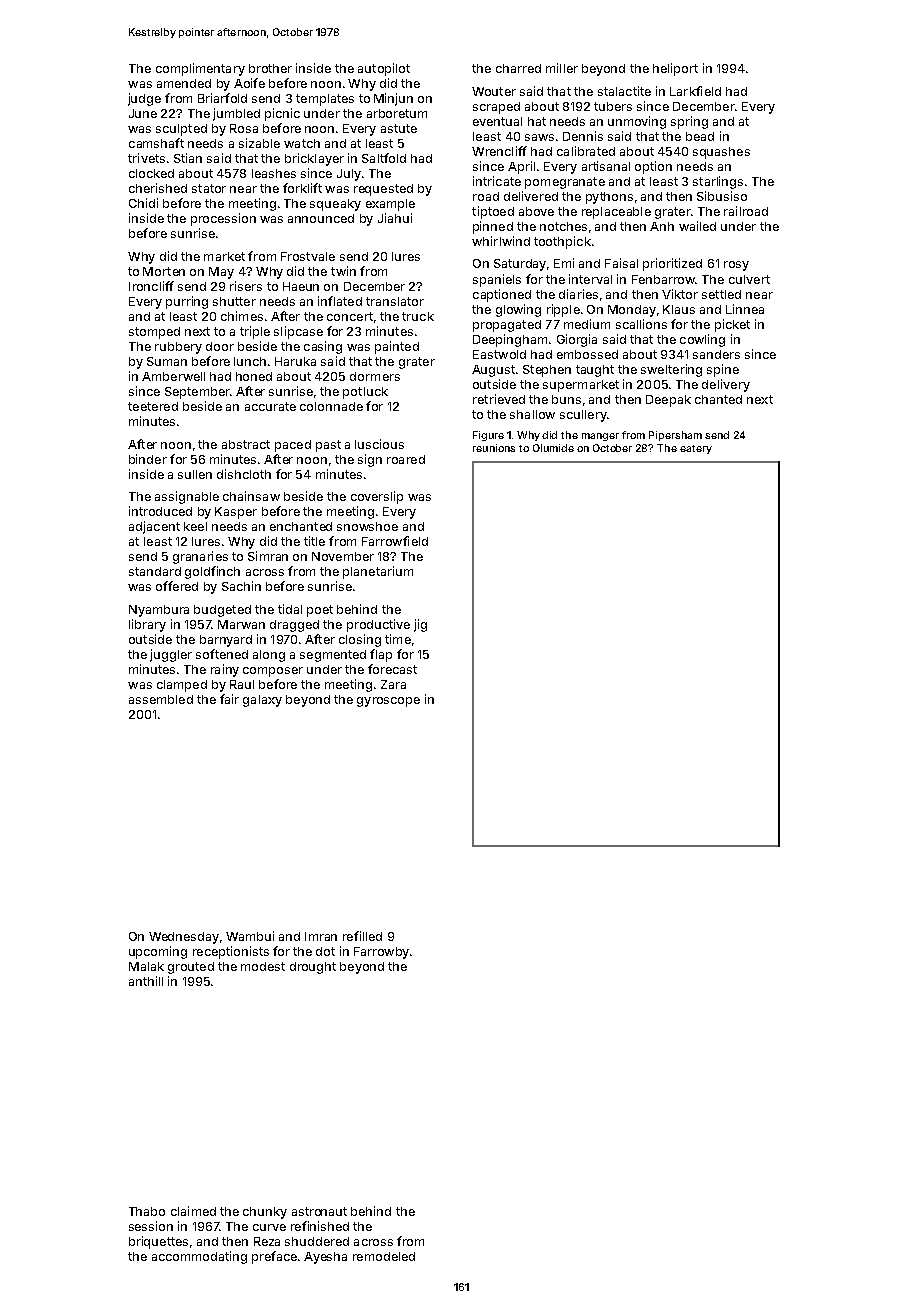 The height and width of the image is (1316, 908). I want to click on squashes, so click(721, 153).
